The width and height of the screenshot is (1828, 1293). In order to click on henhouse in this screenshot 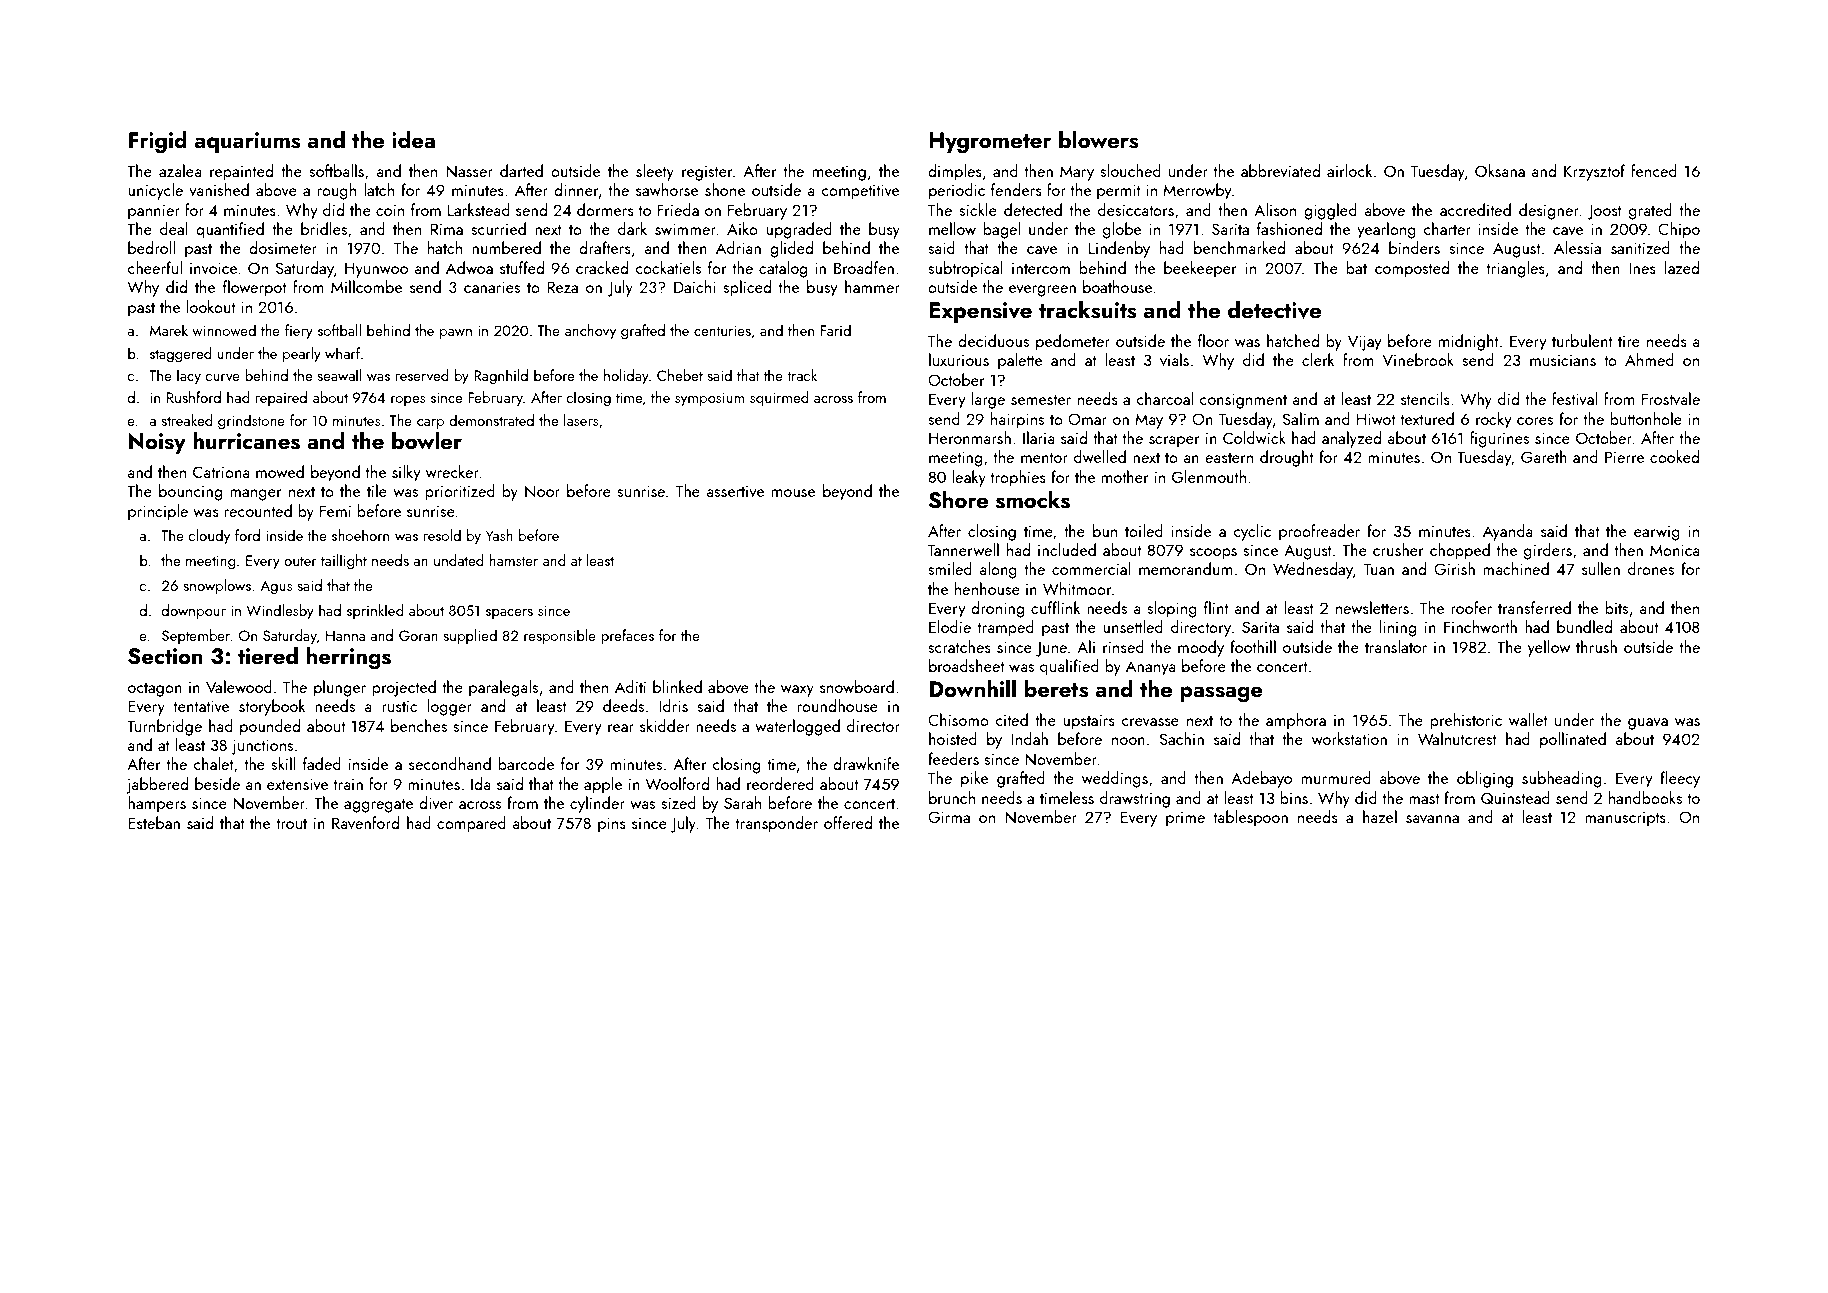, I will do `click(987, 588)`.
